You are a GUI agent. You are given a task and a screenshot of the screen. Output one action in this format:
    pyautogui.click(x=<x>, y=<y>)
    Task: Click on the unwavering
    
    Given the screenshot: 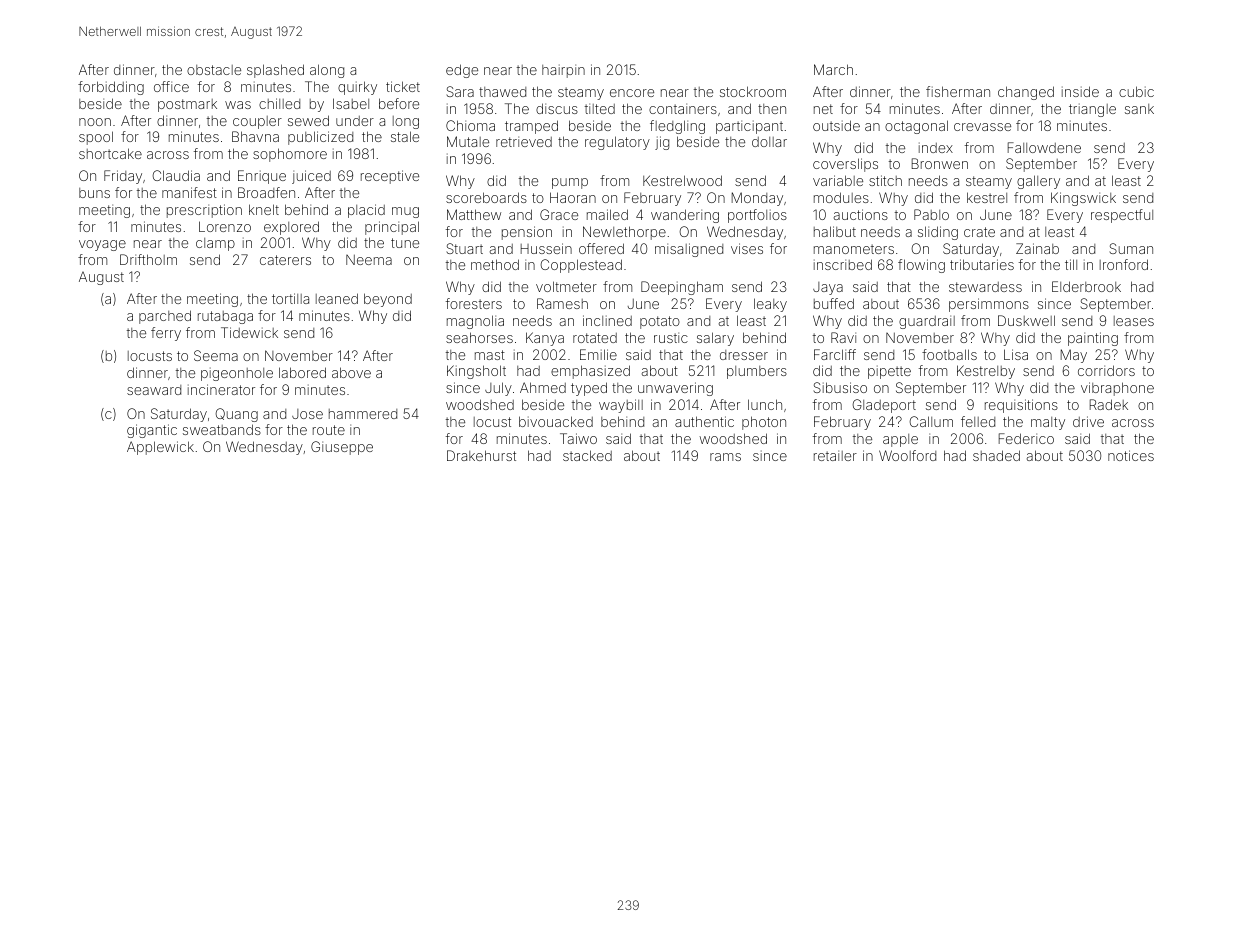 What is the action you would take?
    pyautogui.click(x=675, y=389)
